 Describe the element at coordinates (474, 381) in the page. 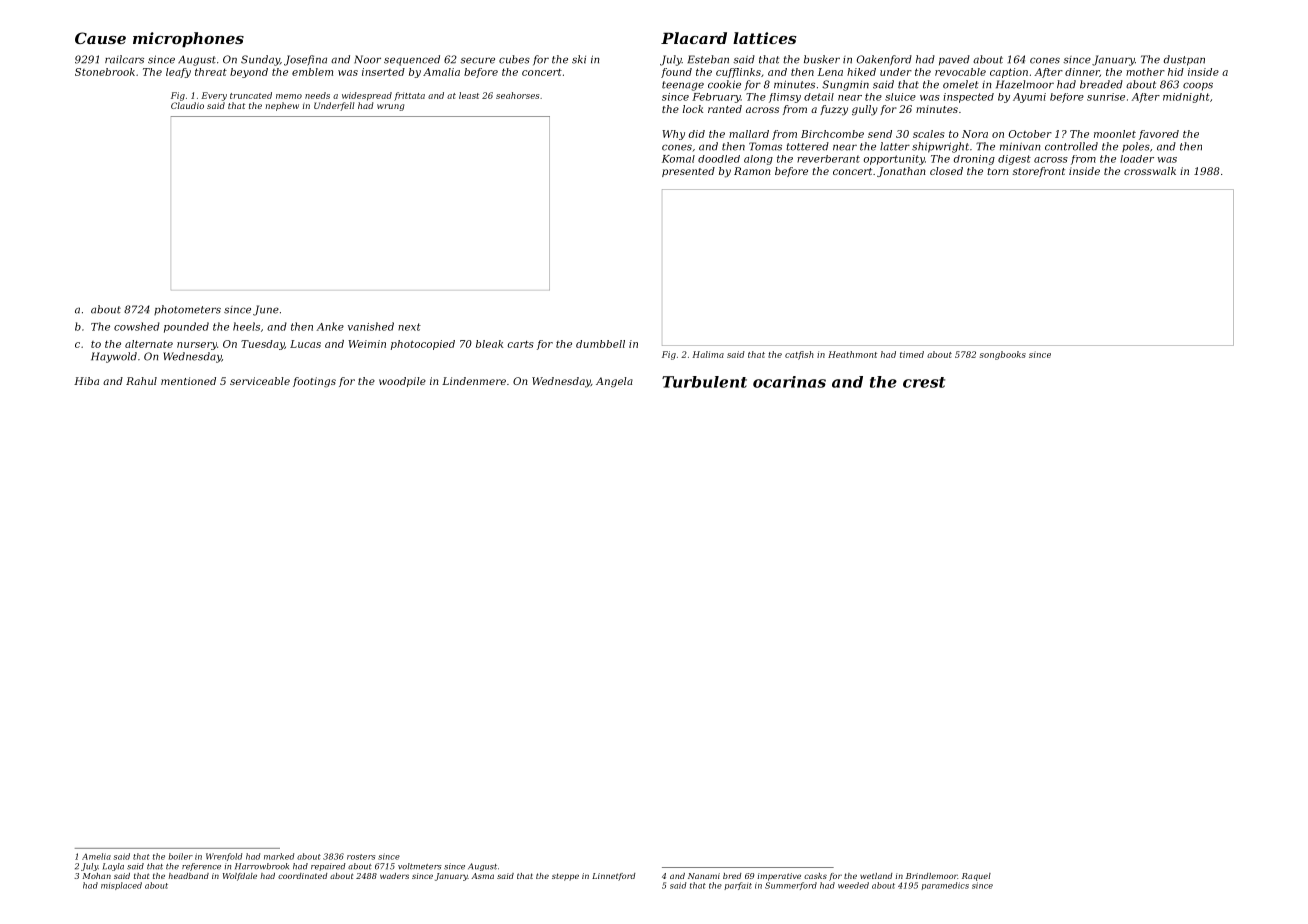

I see `Lindenmere` at that location.
